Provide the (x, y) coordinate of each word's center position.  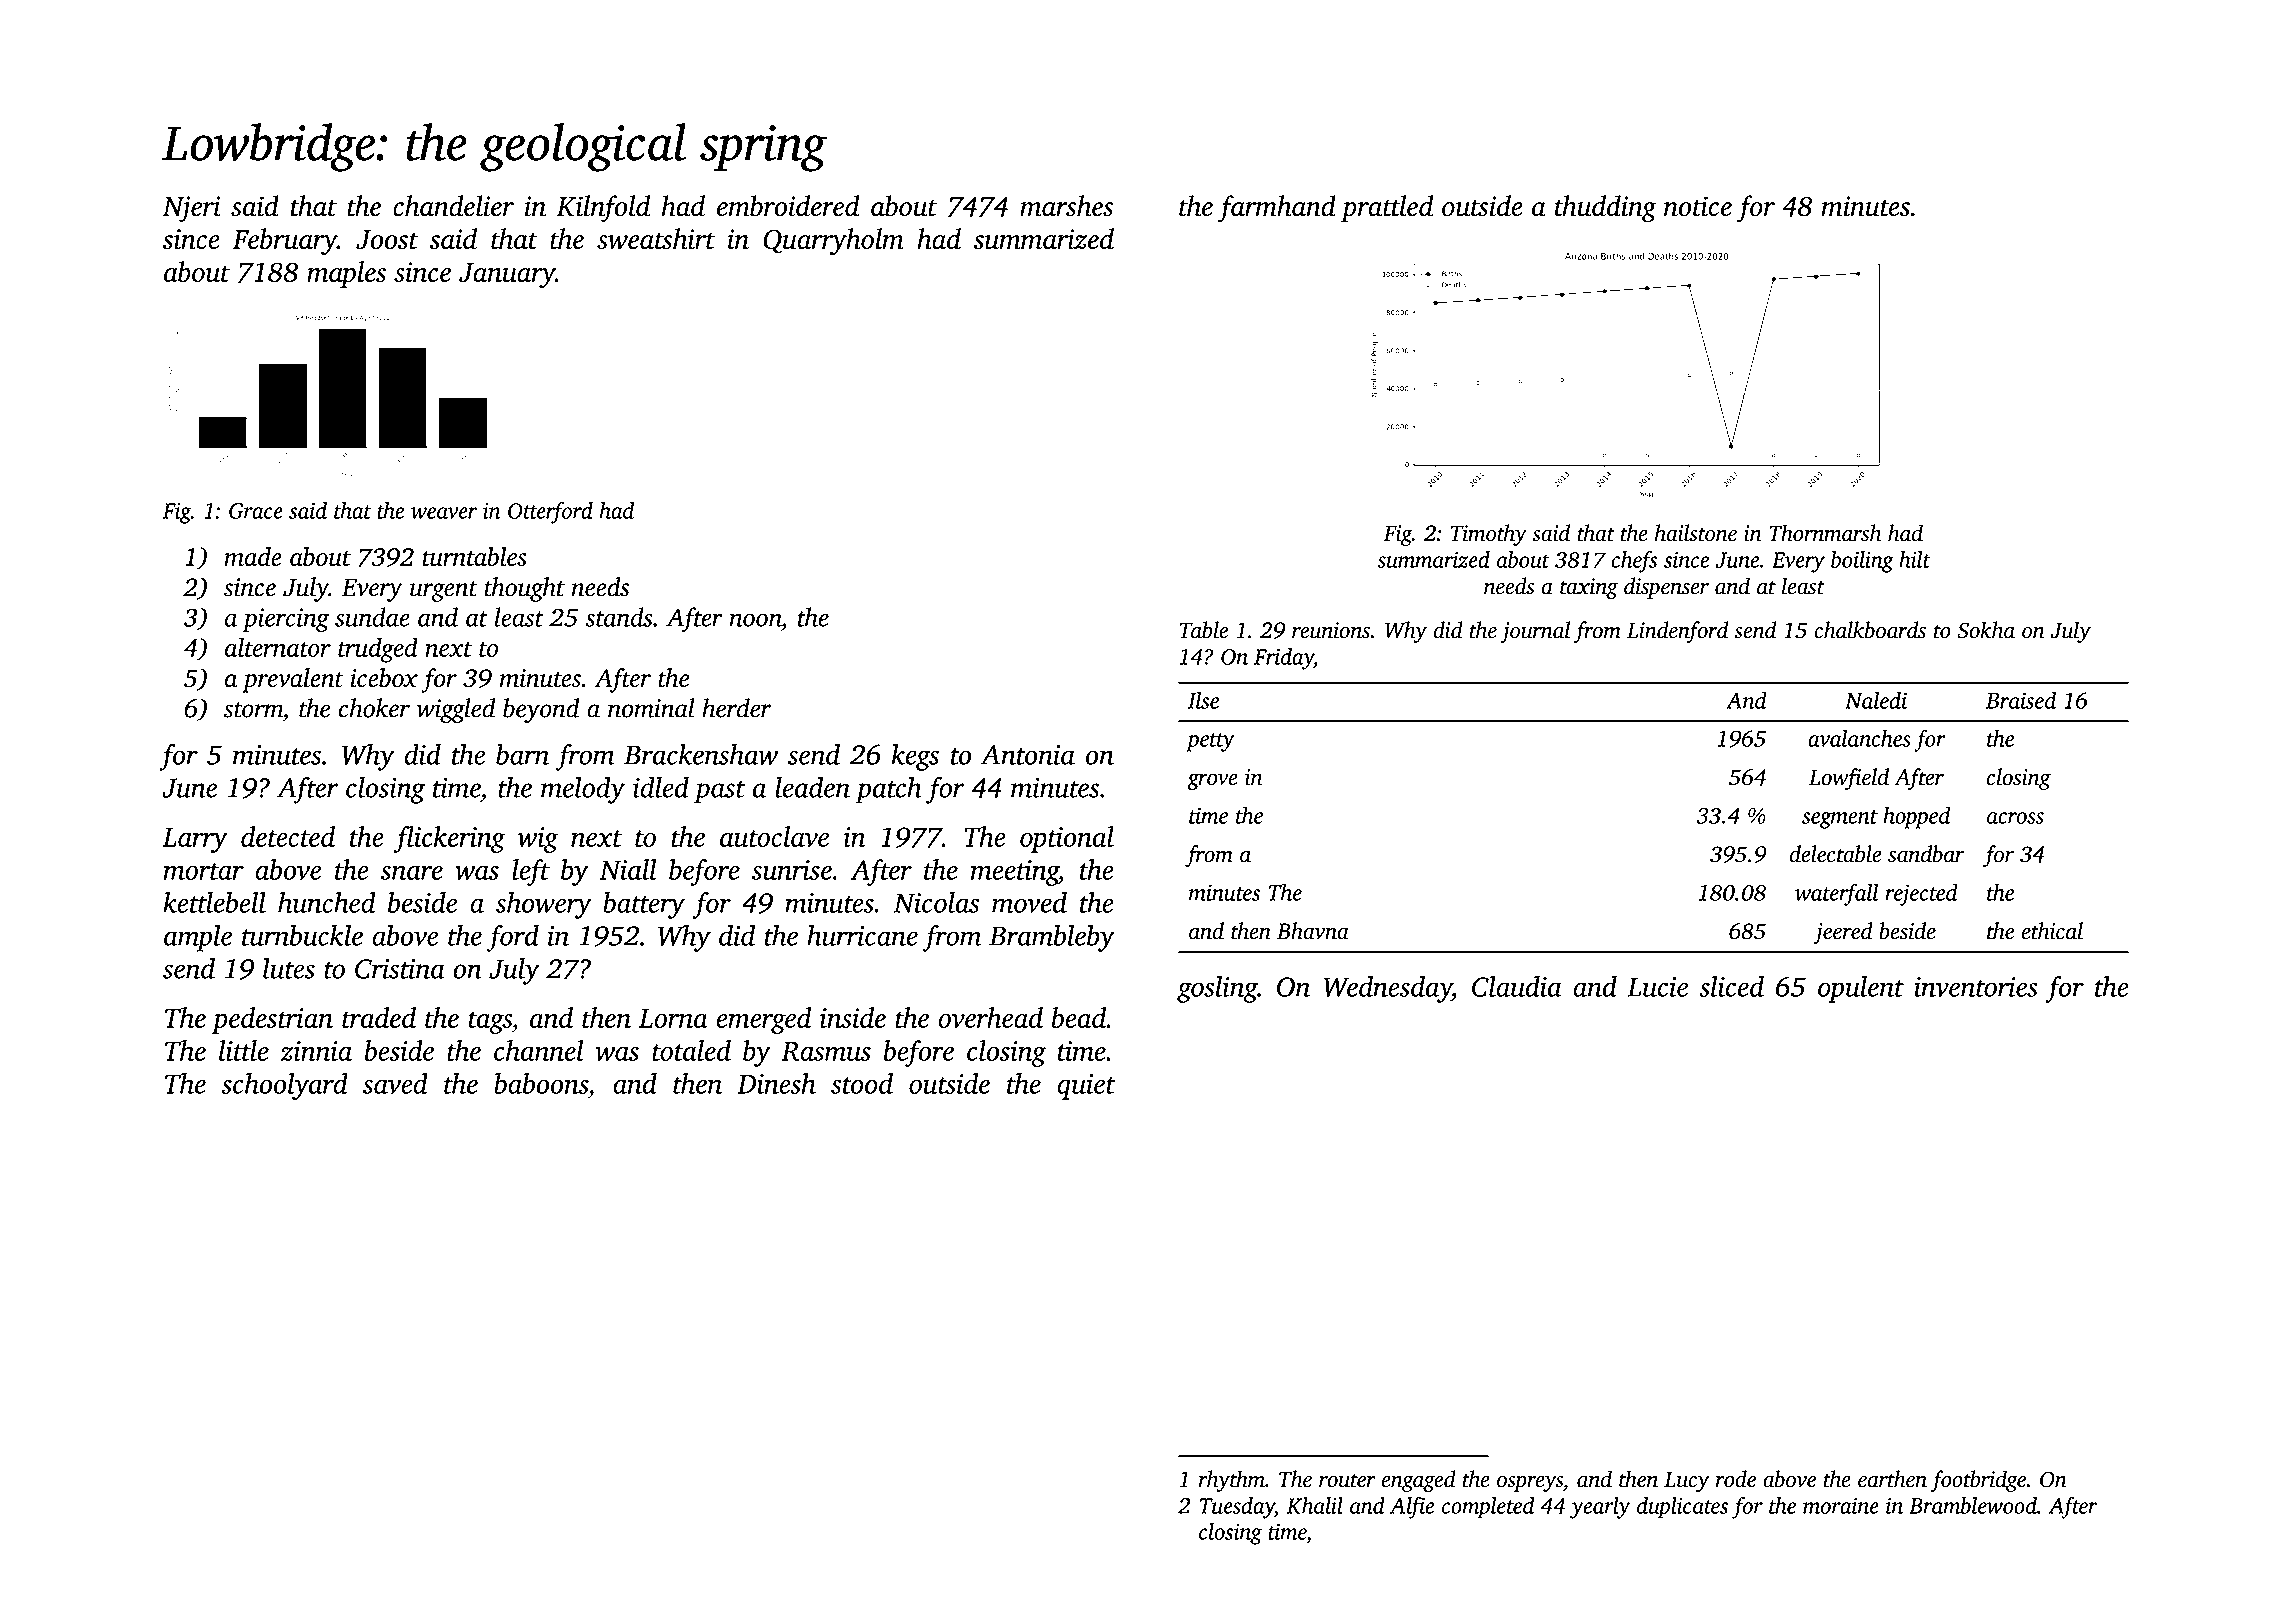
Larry (195, 840)
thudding (1606, 209)
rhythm (1232, 1481)
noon (755, 620)
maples (346, 274)
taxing (1589, 588)
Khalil (1315, 1505)
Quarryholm (833, 241)
